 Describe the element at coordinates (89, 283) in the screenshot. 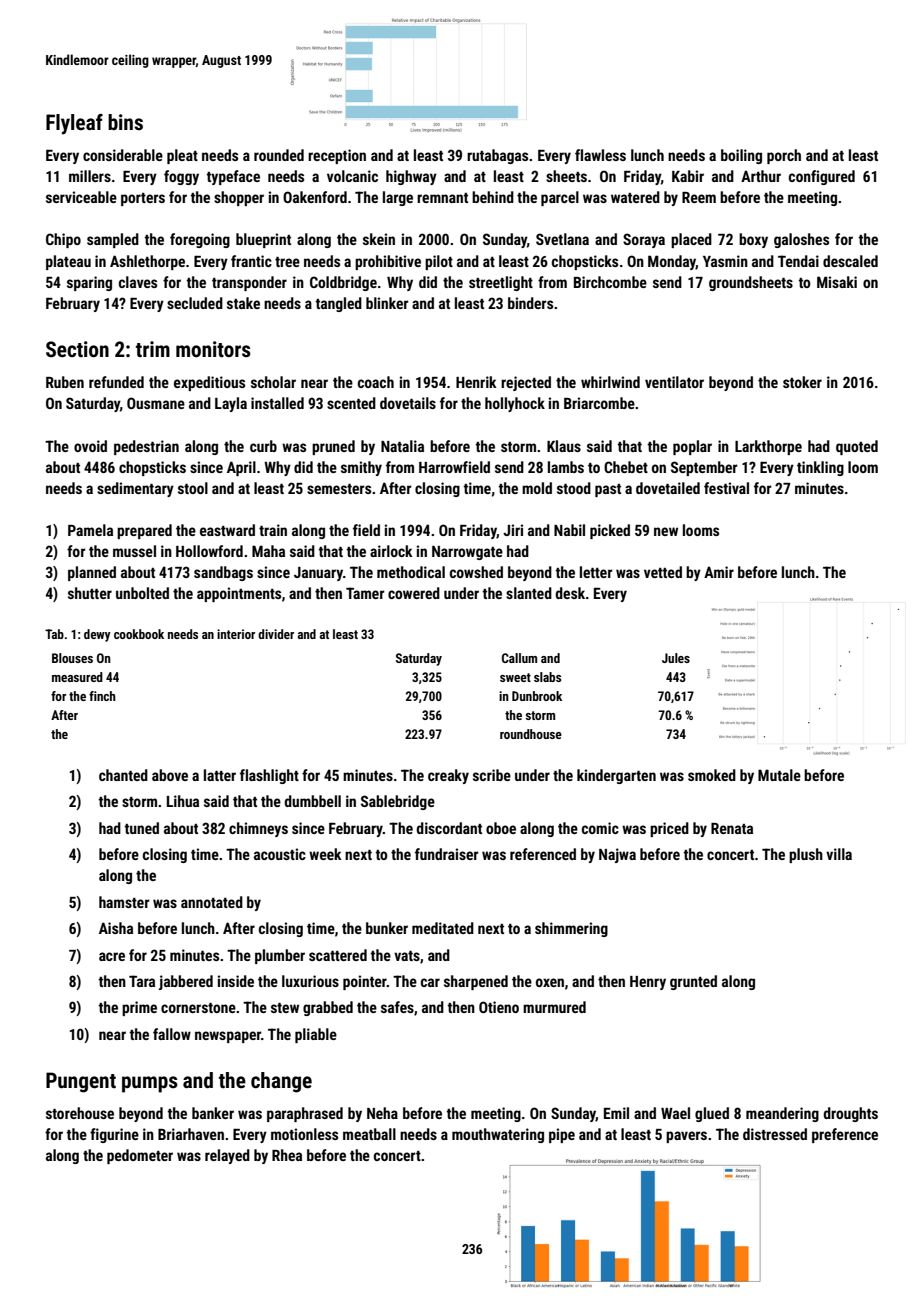

I see `sparing` at that location.
